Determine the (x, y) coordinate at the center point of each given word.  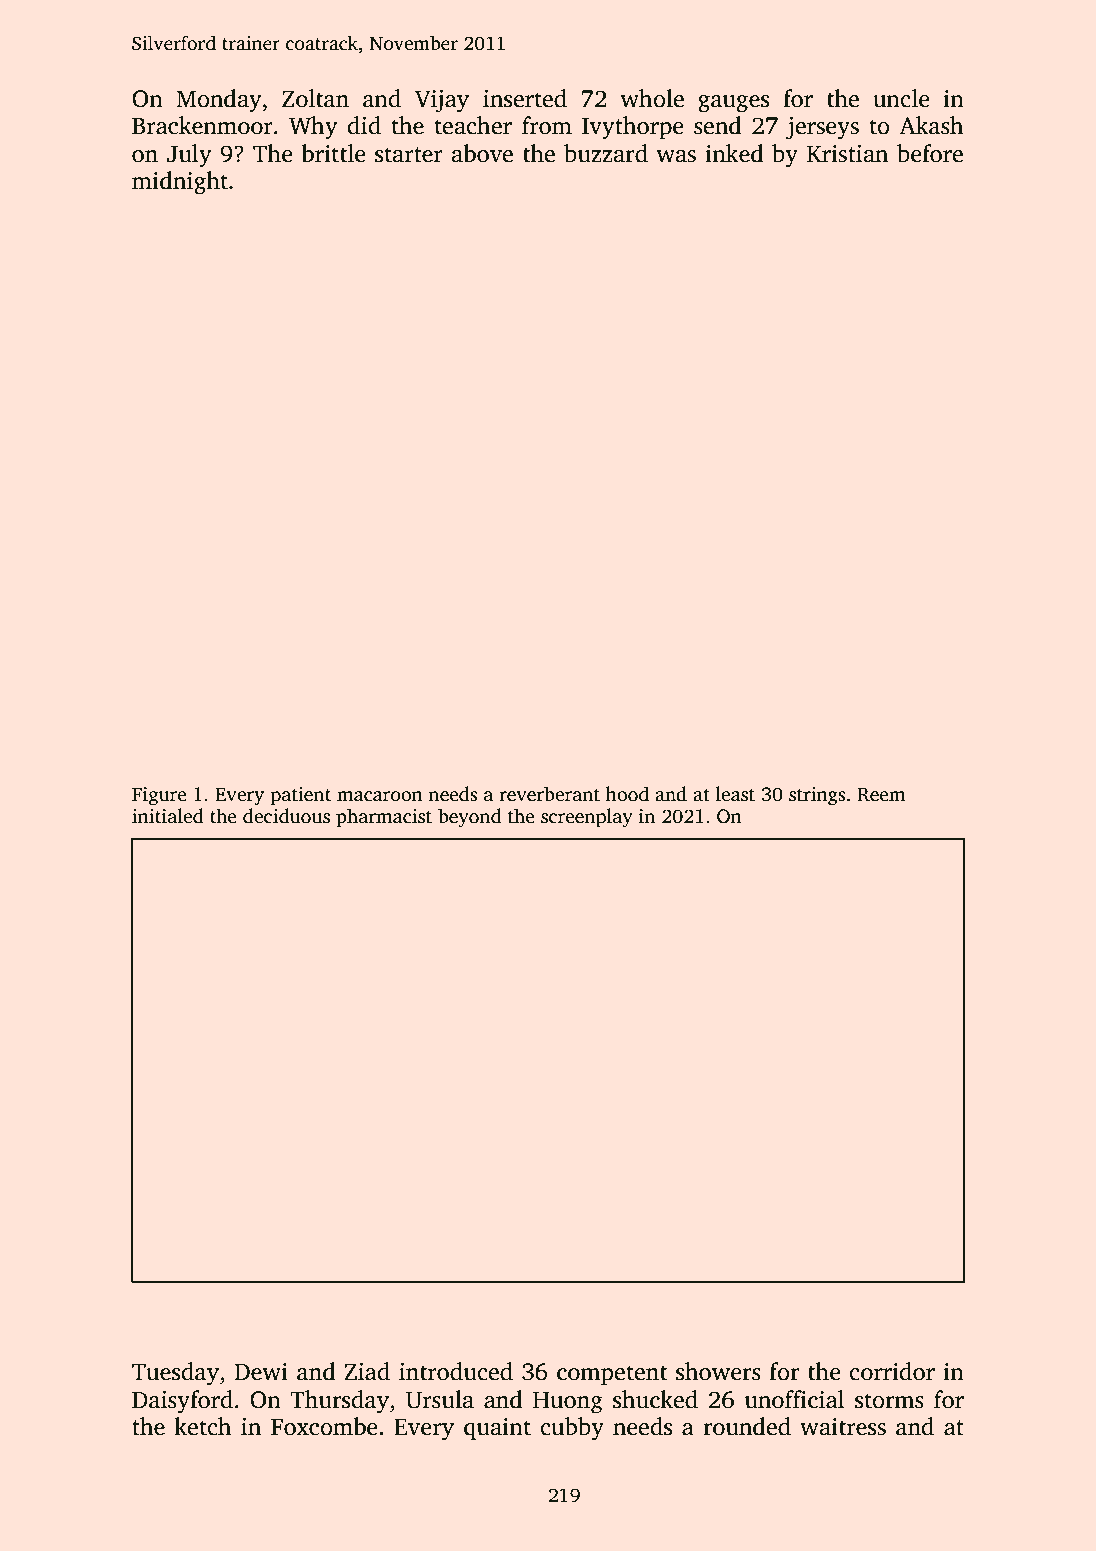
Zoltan (315, 98)
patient (300, 796)
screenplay (587, 818)
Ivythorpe (633, 128)
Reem (881, 795)
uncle (901, 98)
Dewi (261, 1372)
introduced (456, 1371)
